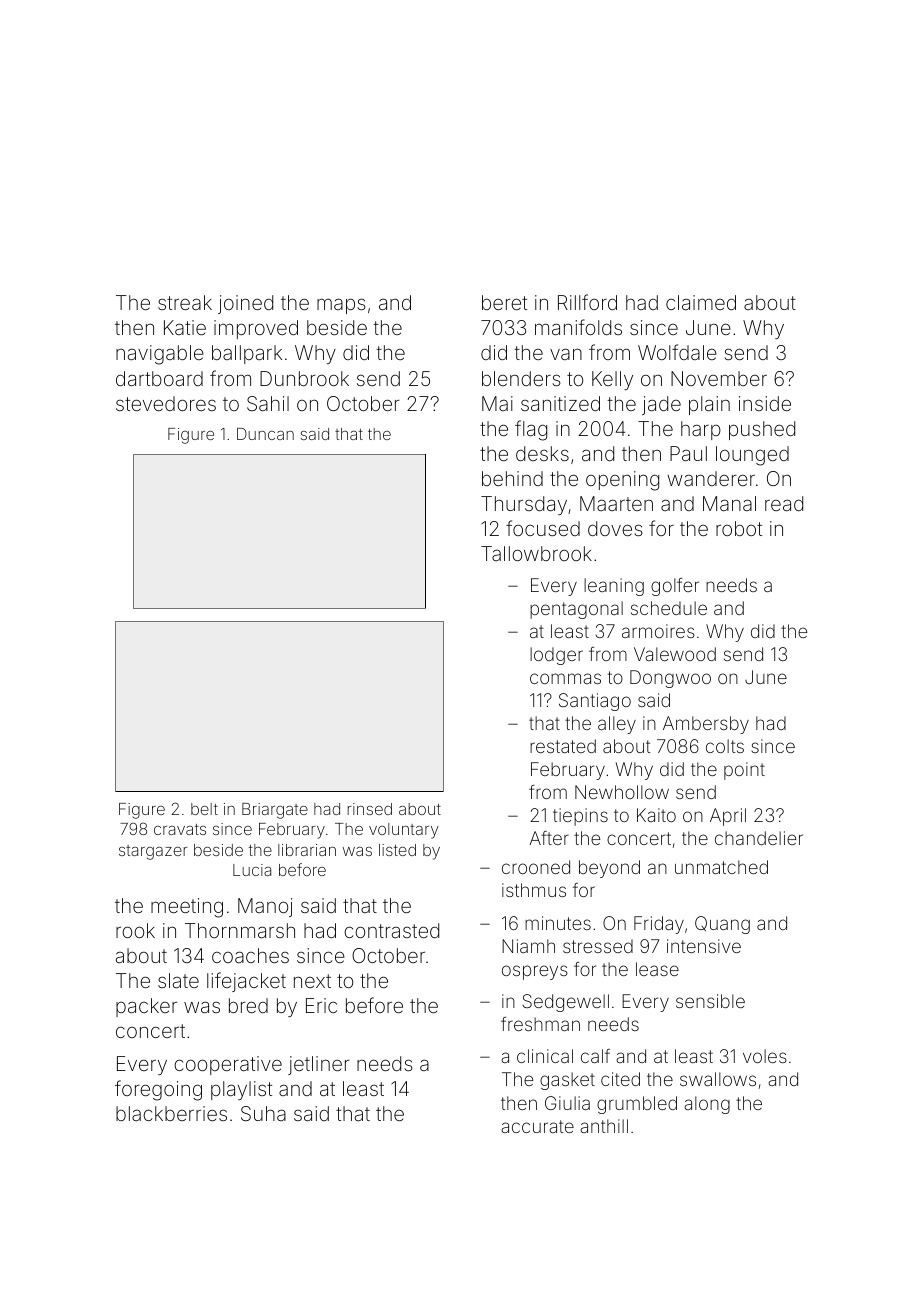 This page has width=924, height=1311. What do you see at coordinates (528, 946) in the page?
I see `Niamh` at bounding box center [528, 946].
